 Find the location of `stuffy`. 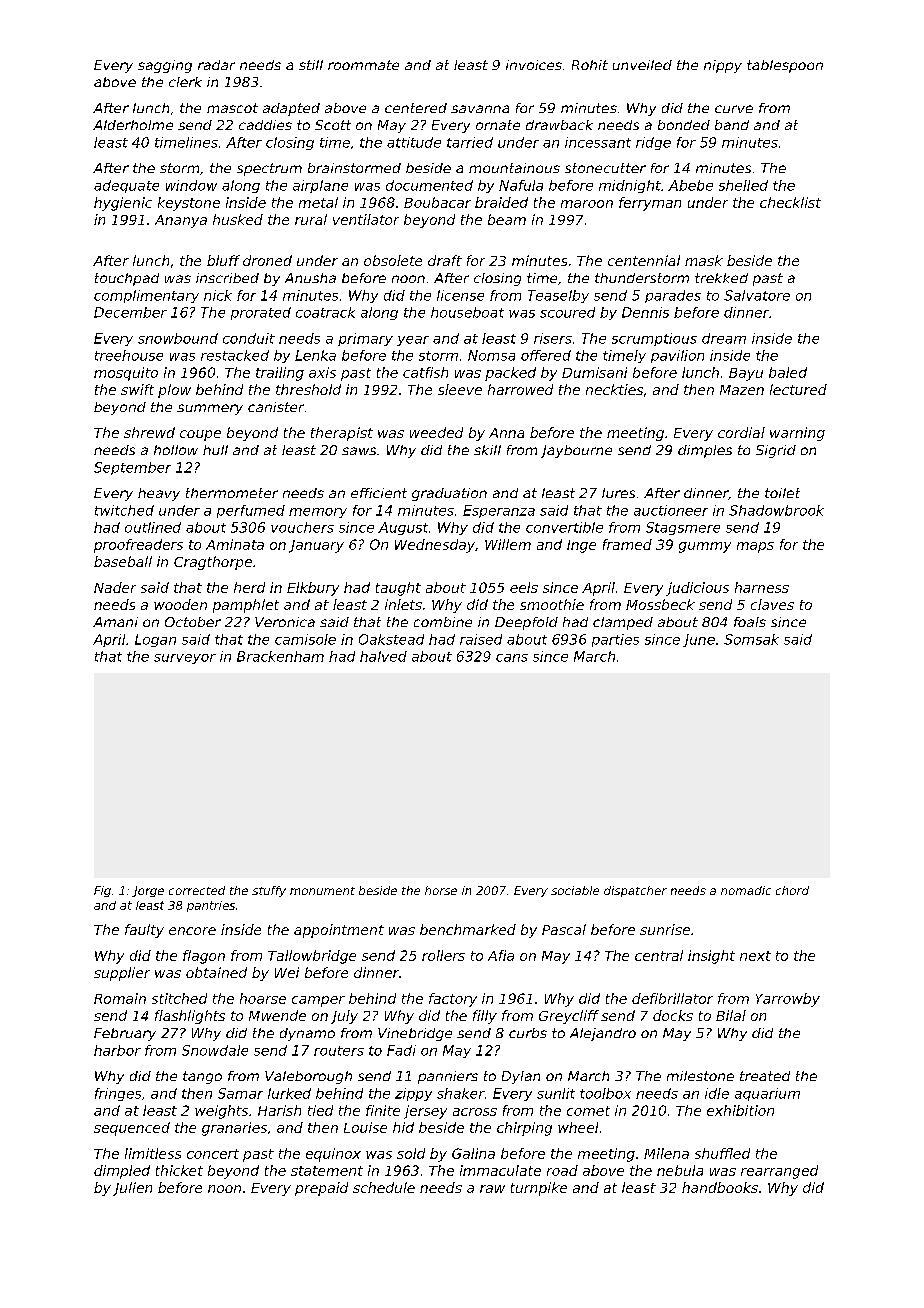

stuffy is located at coordinates (269, 891).
